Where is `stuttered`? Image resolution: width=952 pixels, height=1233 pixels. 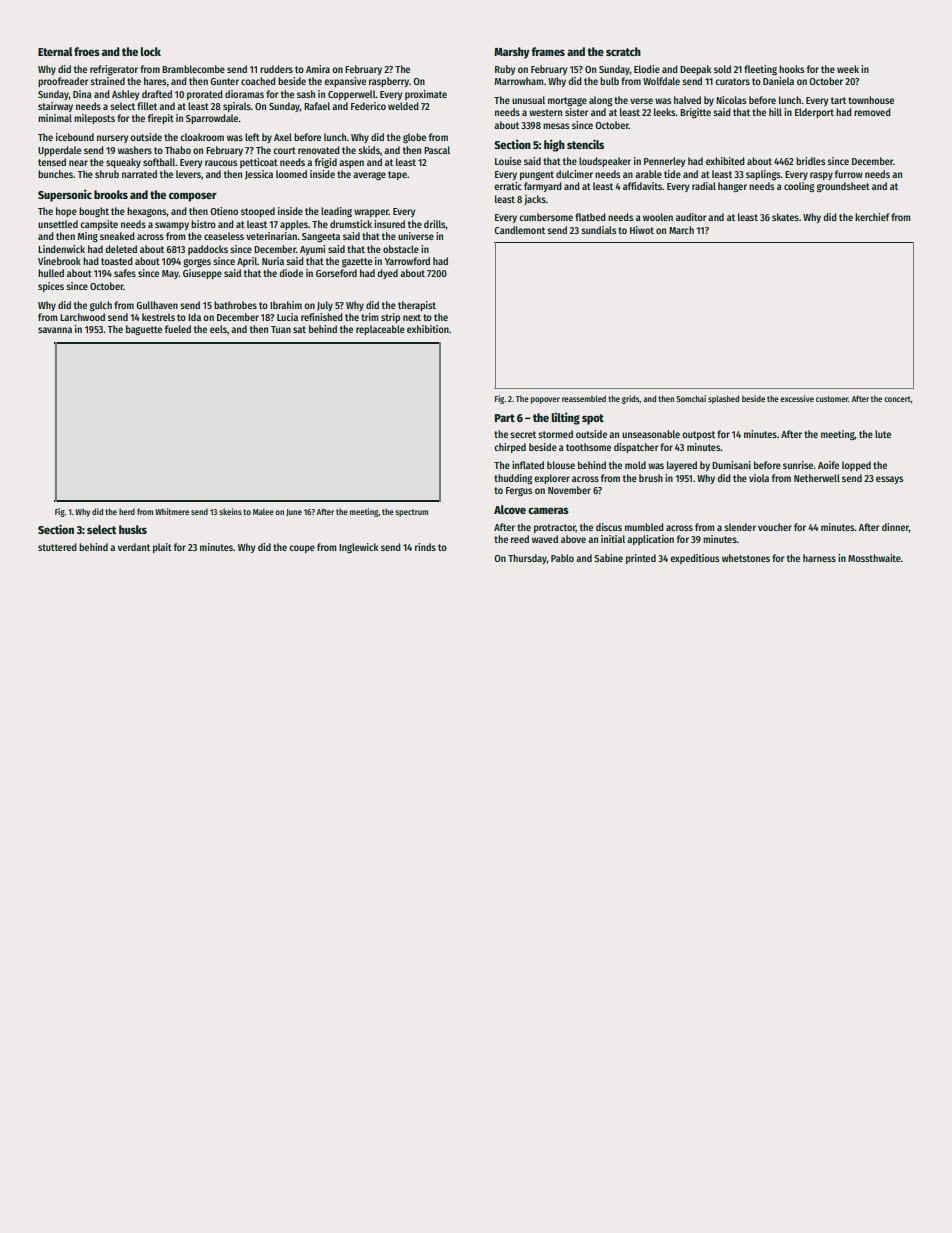
stuttered is located at coordinates (57, 547).
